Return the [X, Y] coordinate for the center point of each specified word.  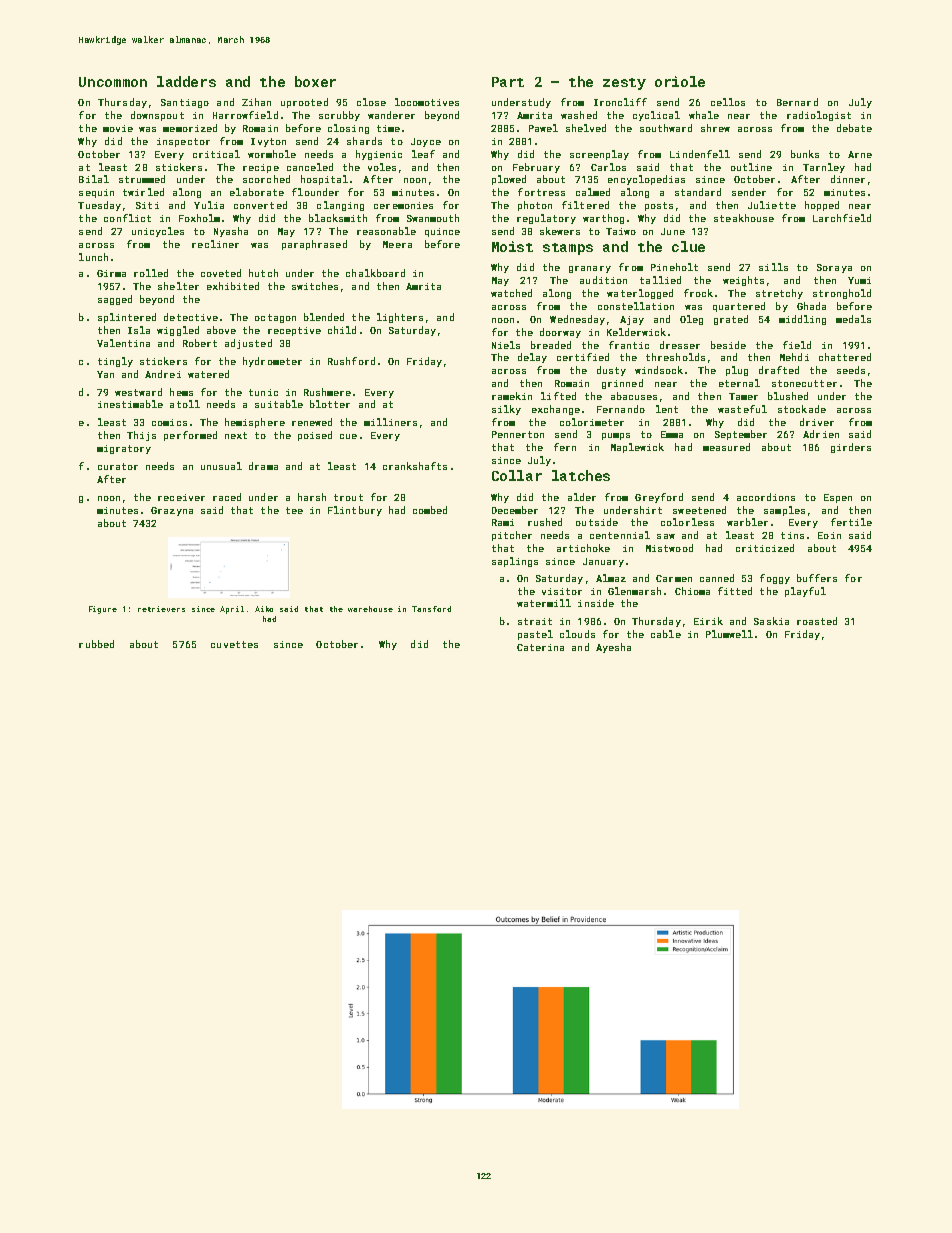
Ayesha [613, 648]
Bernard [797, 102]
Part [508, 82]
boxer [315, 81]
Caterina [540, 647]
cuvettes [234, 644]
